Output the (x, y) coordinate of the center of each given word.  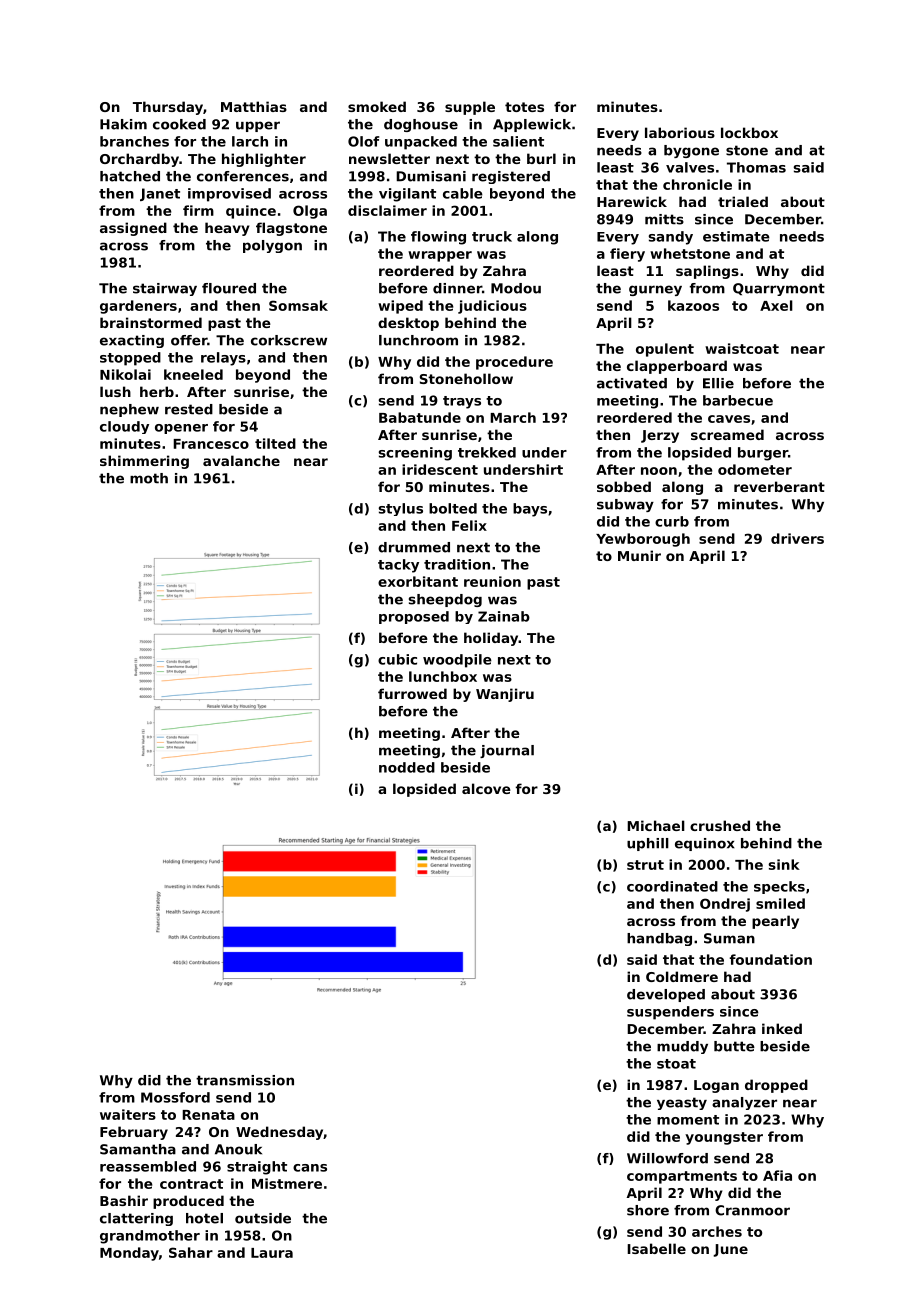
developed (666, 995)
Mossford (175, 1097)
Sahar (191, 1252)
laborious (680, 132)
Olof (363, 141)
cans (310, 1168)
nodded (407, 767)
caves (729, 419)
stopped (130, 359)
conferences (243, 176)
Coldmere (682, 976)
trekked (487, 452)
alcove (486, 788)
